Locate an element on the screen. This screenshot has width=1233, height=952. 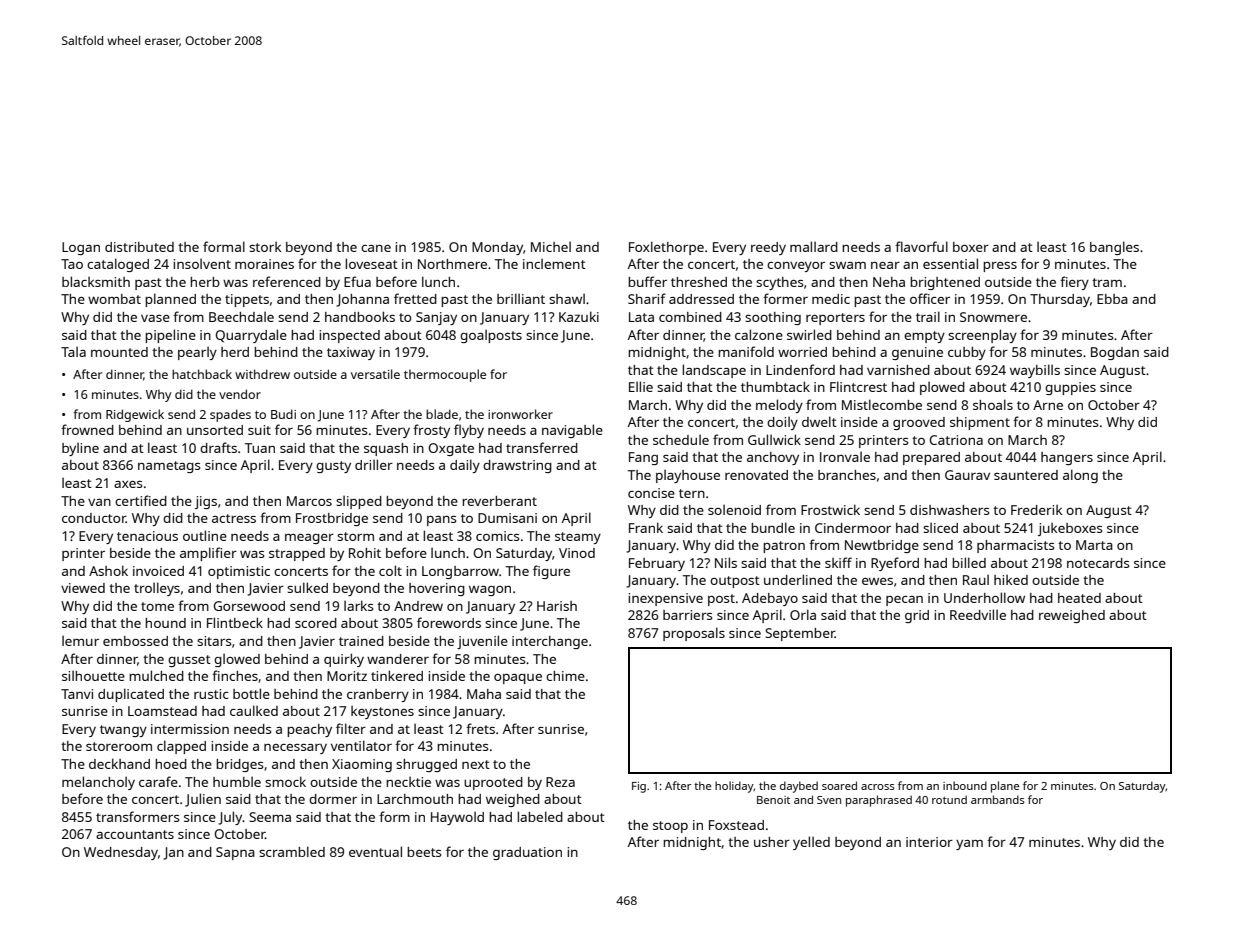
graduation is located at coordinates (527, 853).
